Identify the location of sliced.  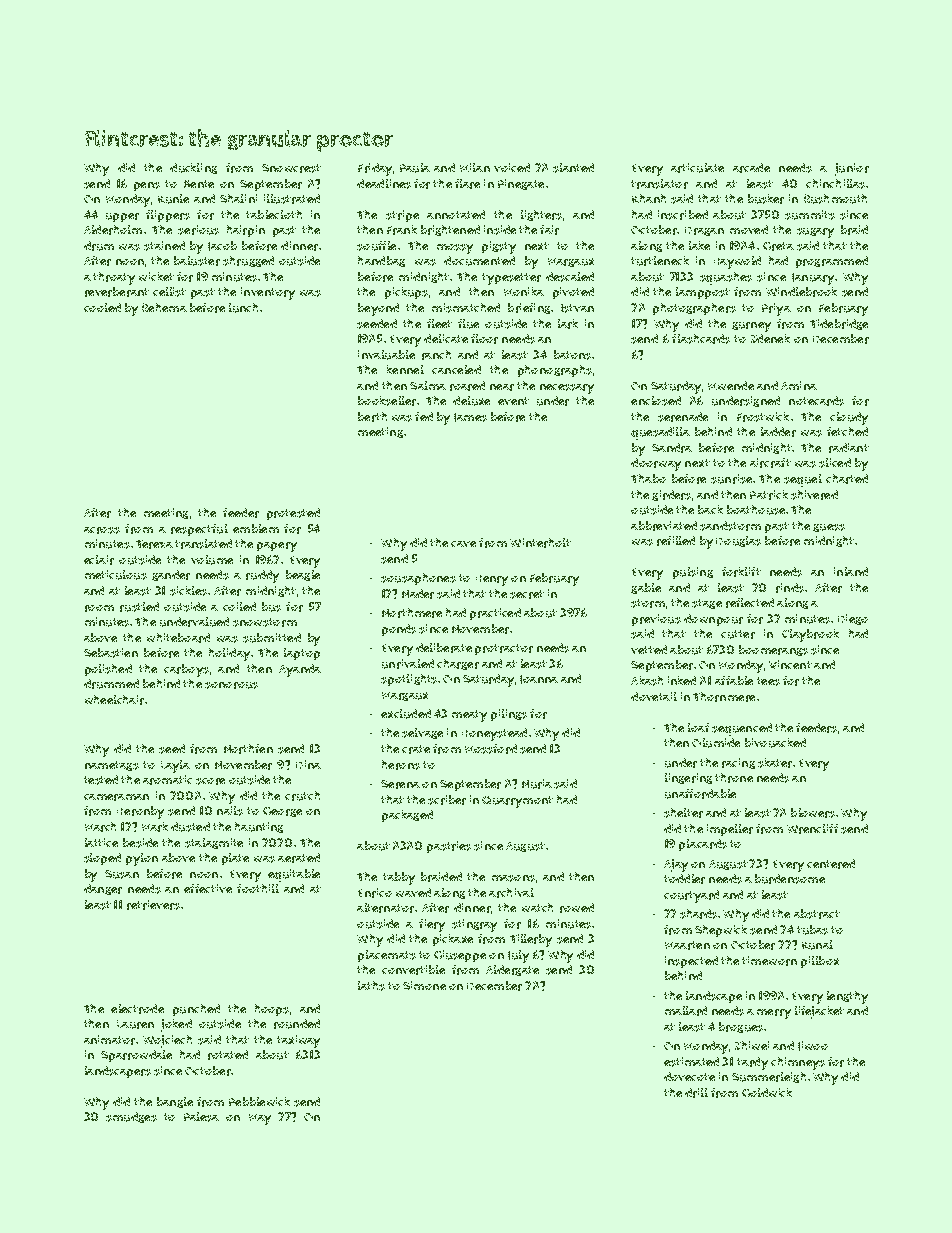
(835, 463).
